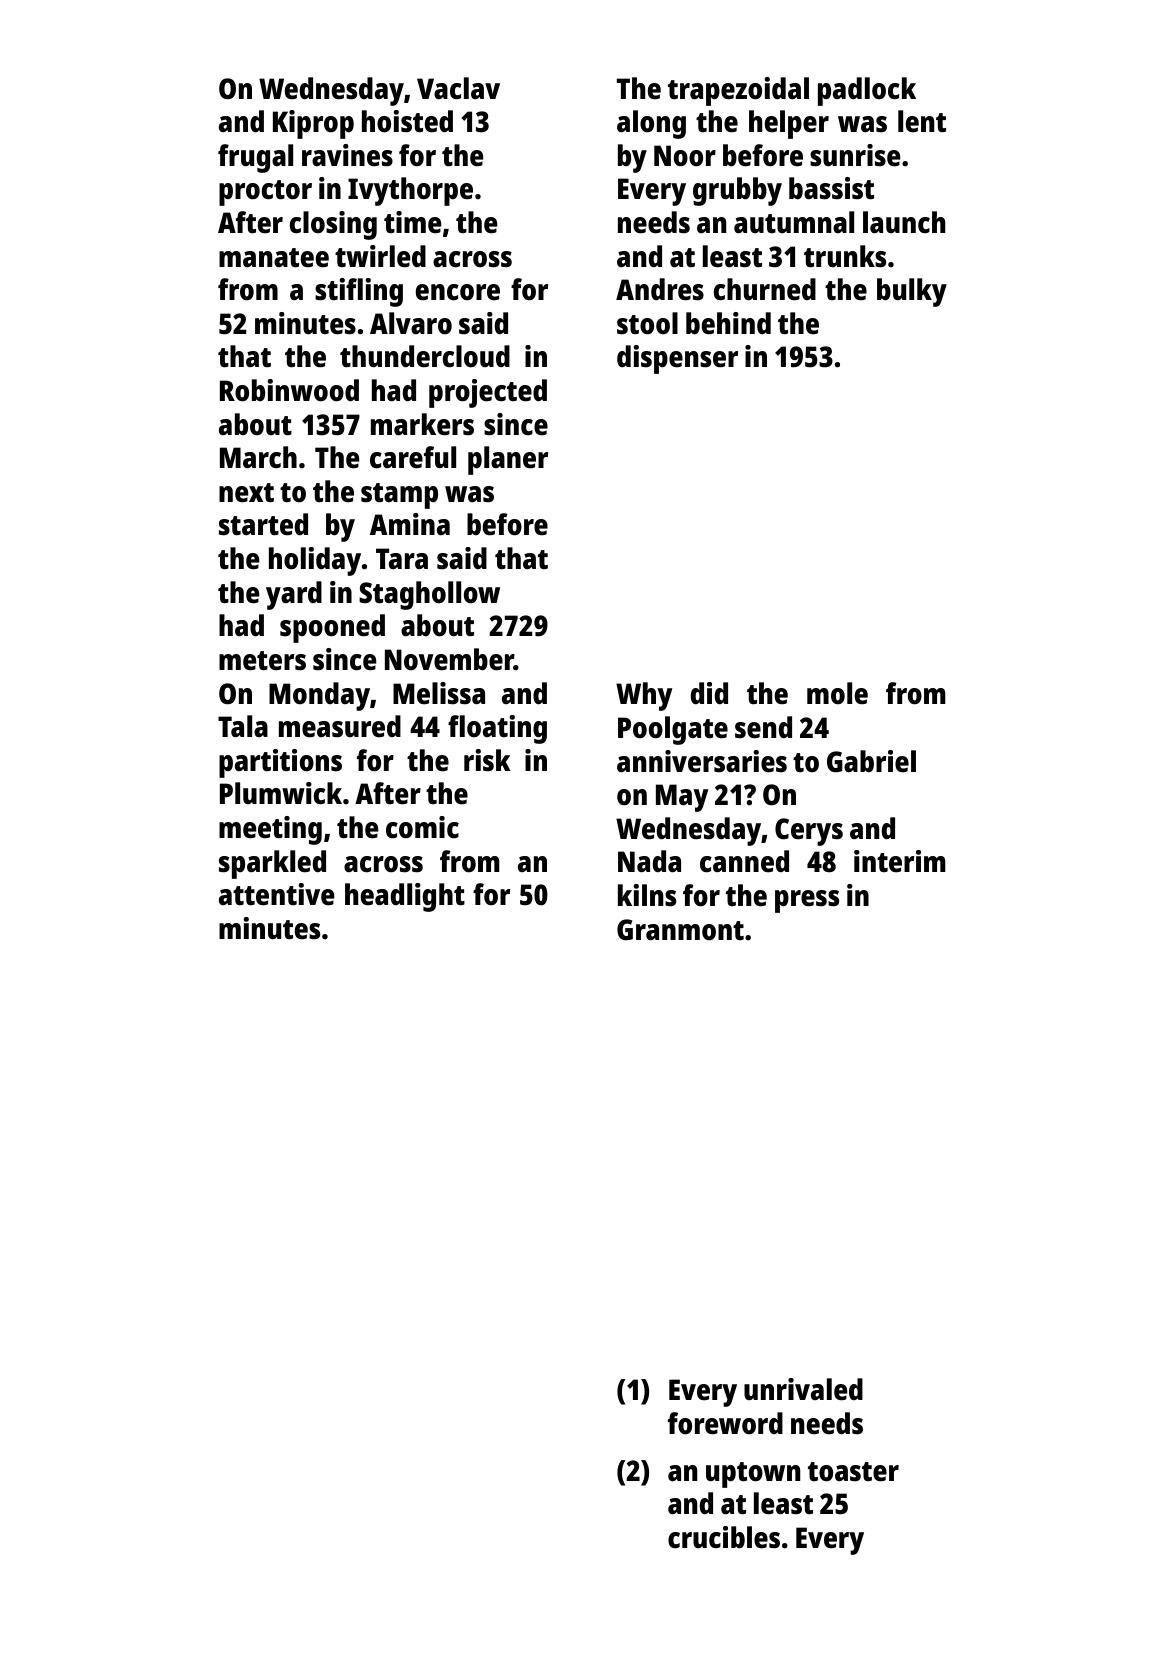 The height and width of the screenshot is (1654, 1165). I want to click on crucibles, so click(724, 1537).
